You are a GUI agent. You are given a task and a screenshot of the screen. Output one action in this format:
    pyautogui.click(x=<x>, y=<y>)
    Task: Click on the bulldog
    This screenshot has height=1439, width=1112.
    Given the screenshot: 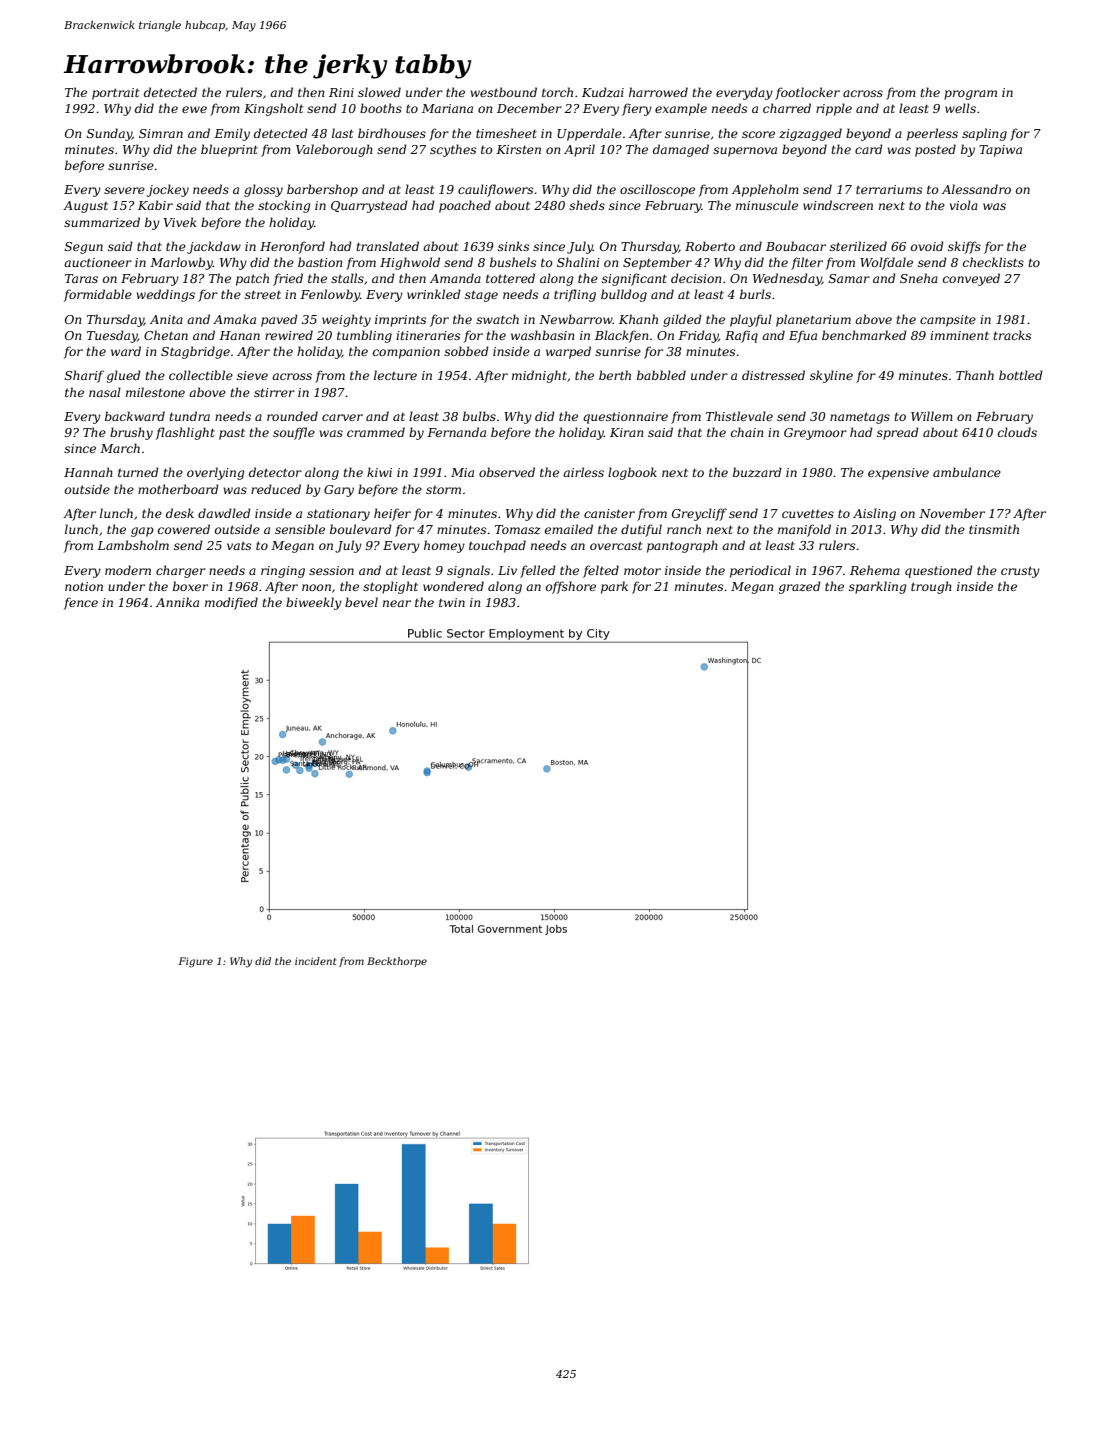 What is the action you would take?
    pyautogui.click(x=624, y=295)
